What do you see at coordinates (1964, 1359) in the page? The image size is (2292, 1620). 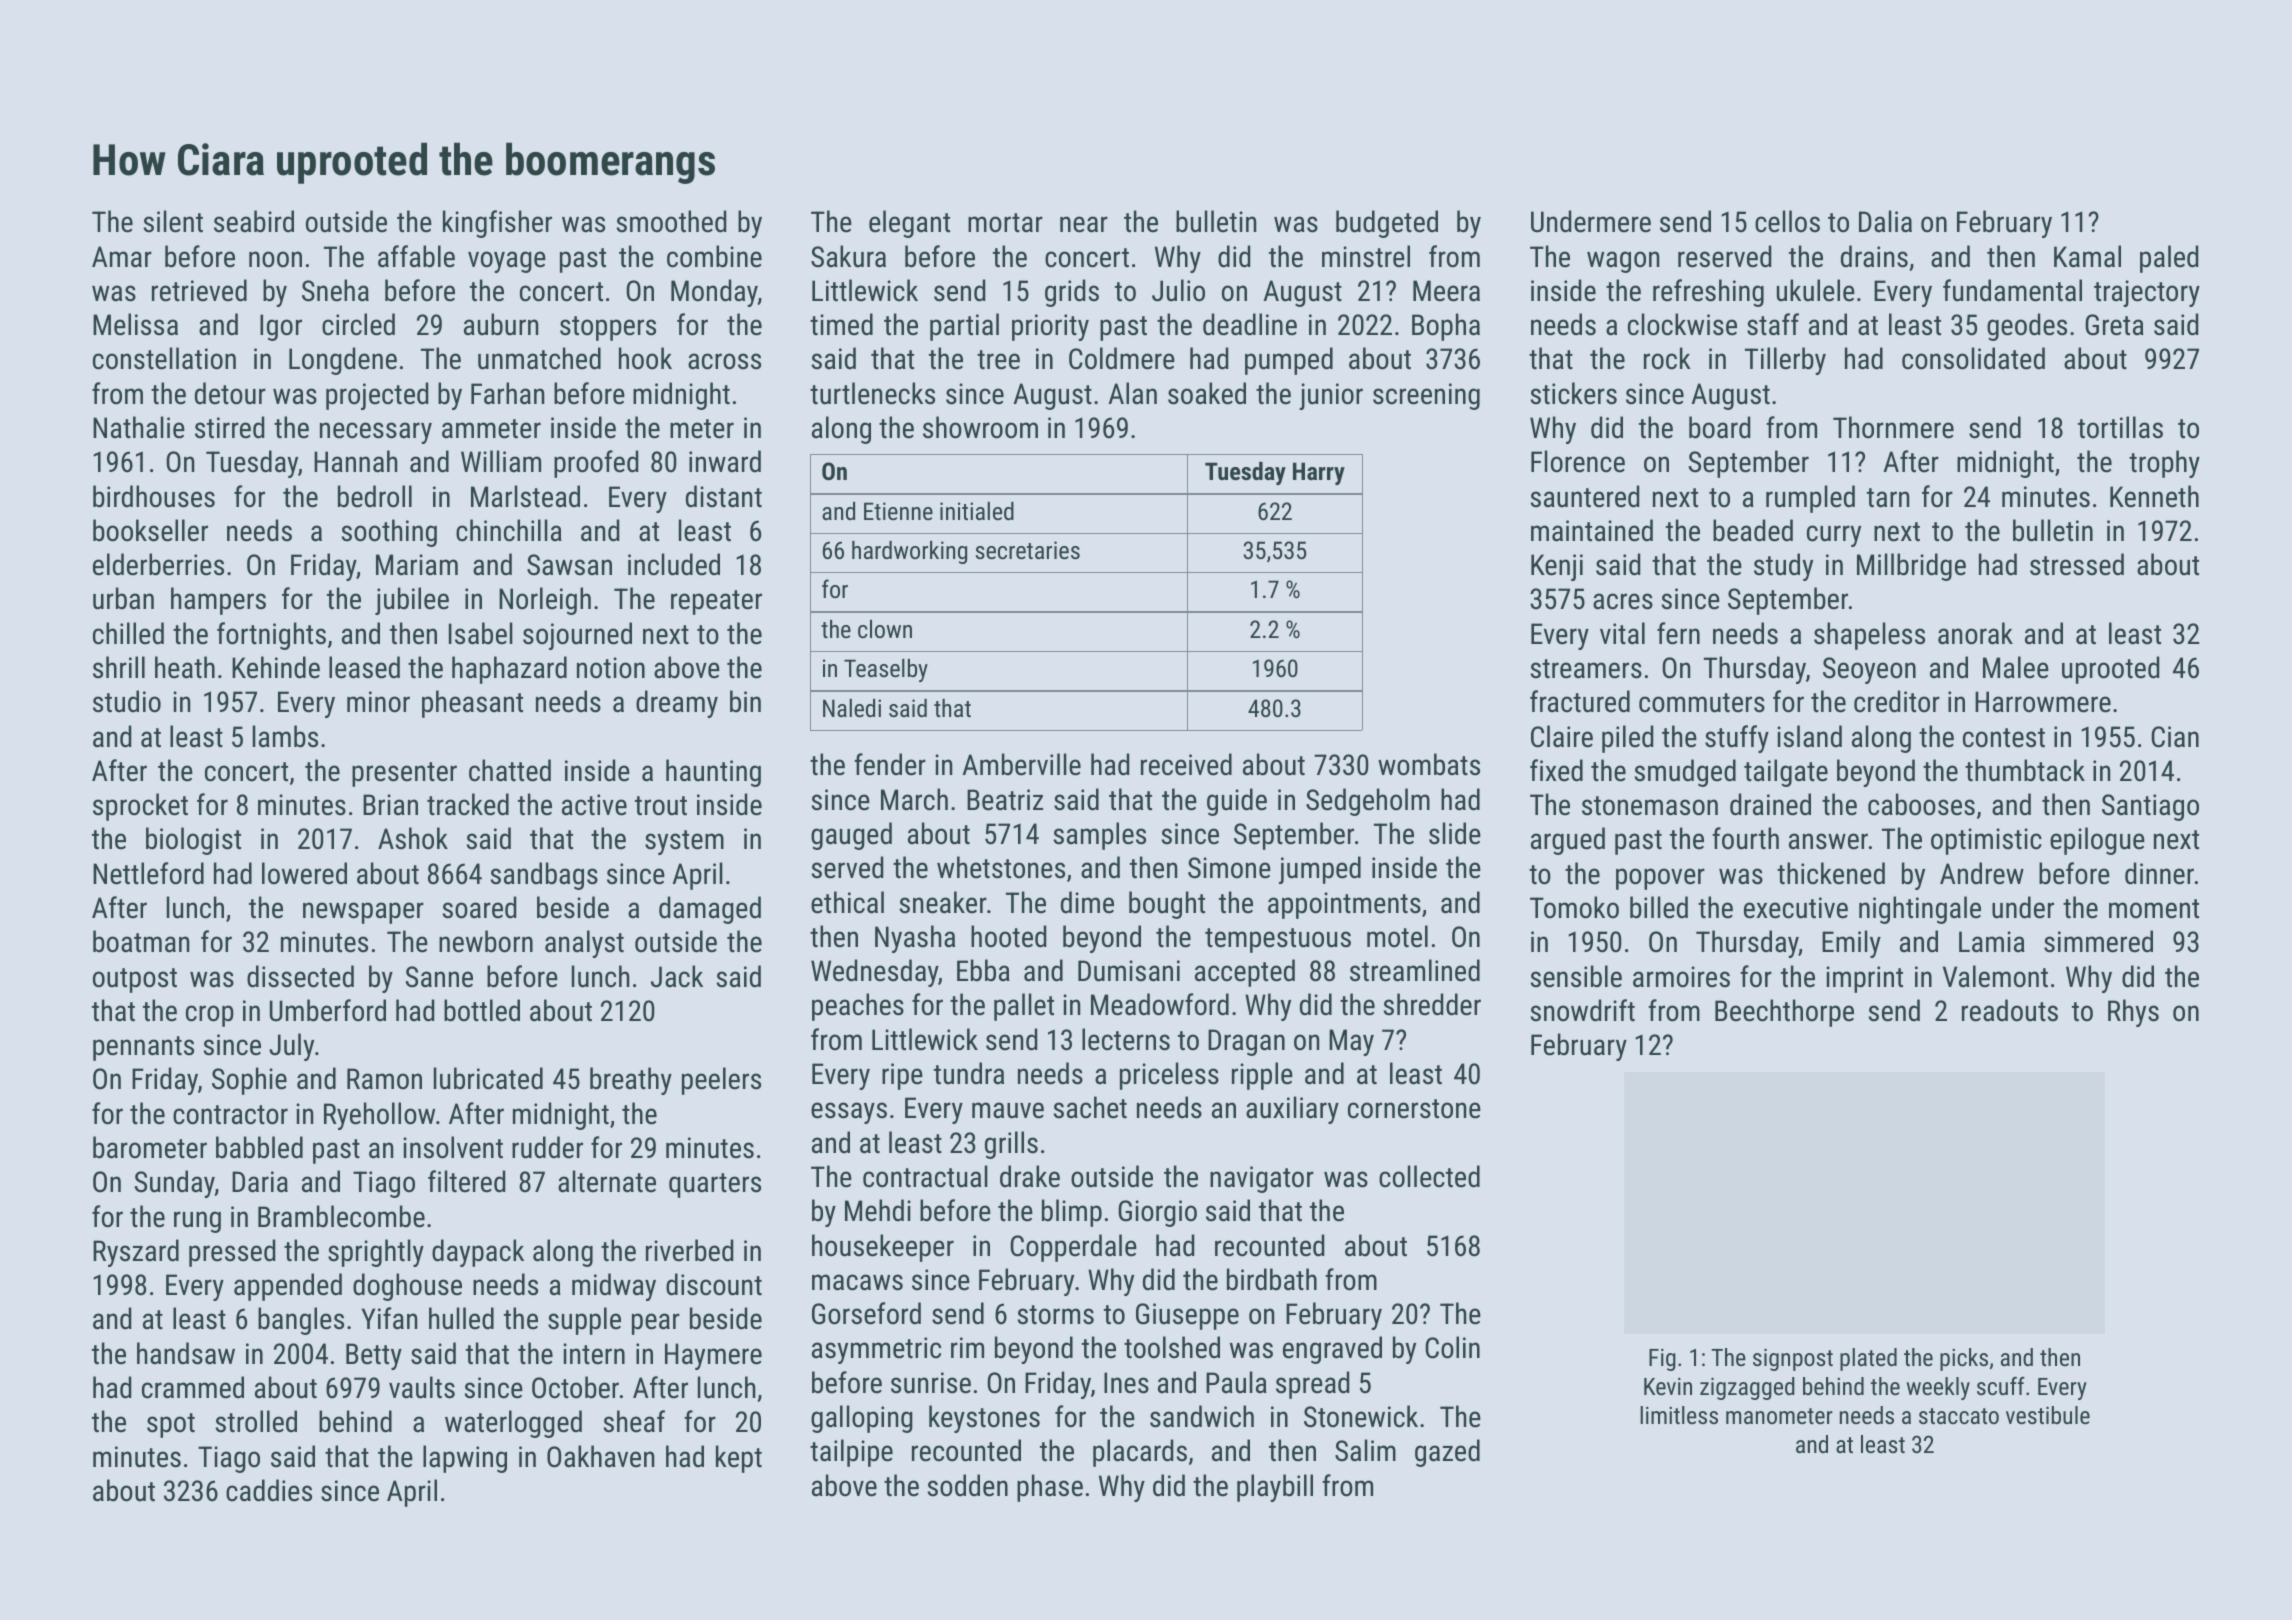 I see `picks` at bounding box center [1964, 1359].
